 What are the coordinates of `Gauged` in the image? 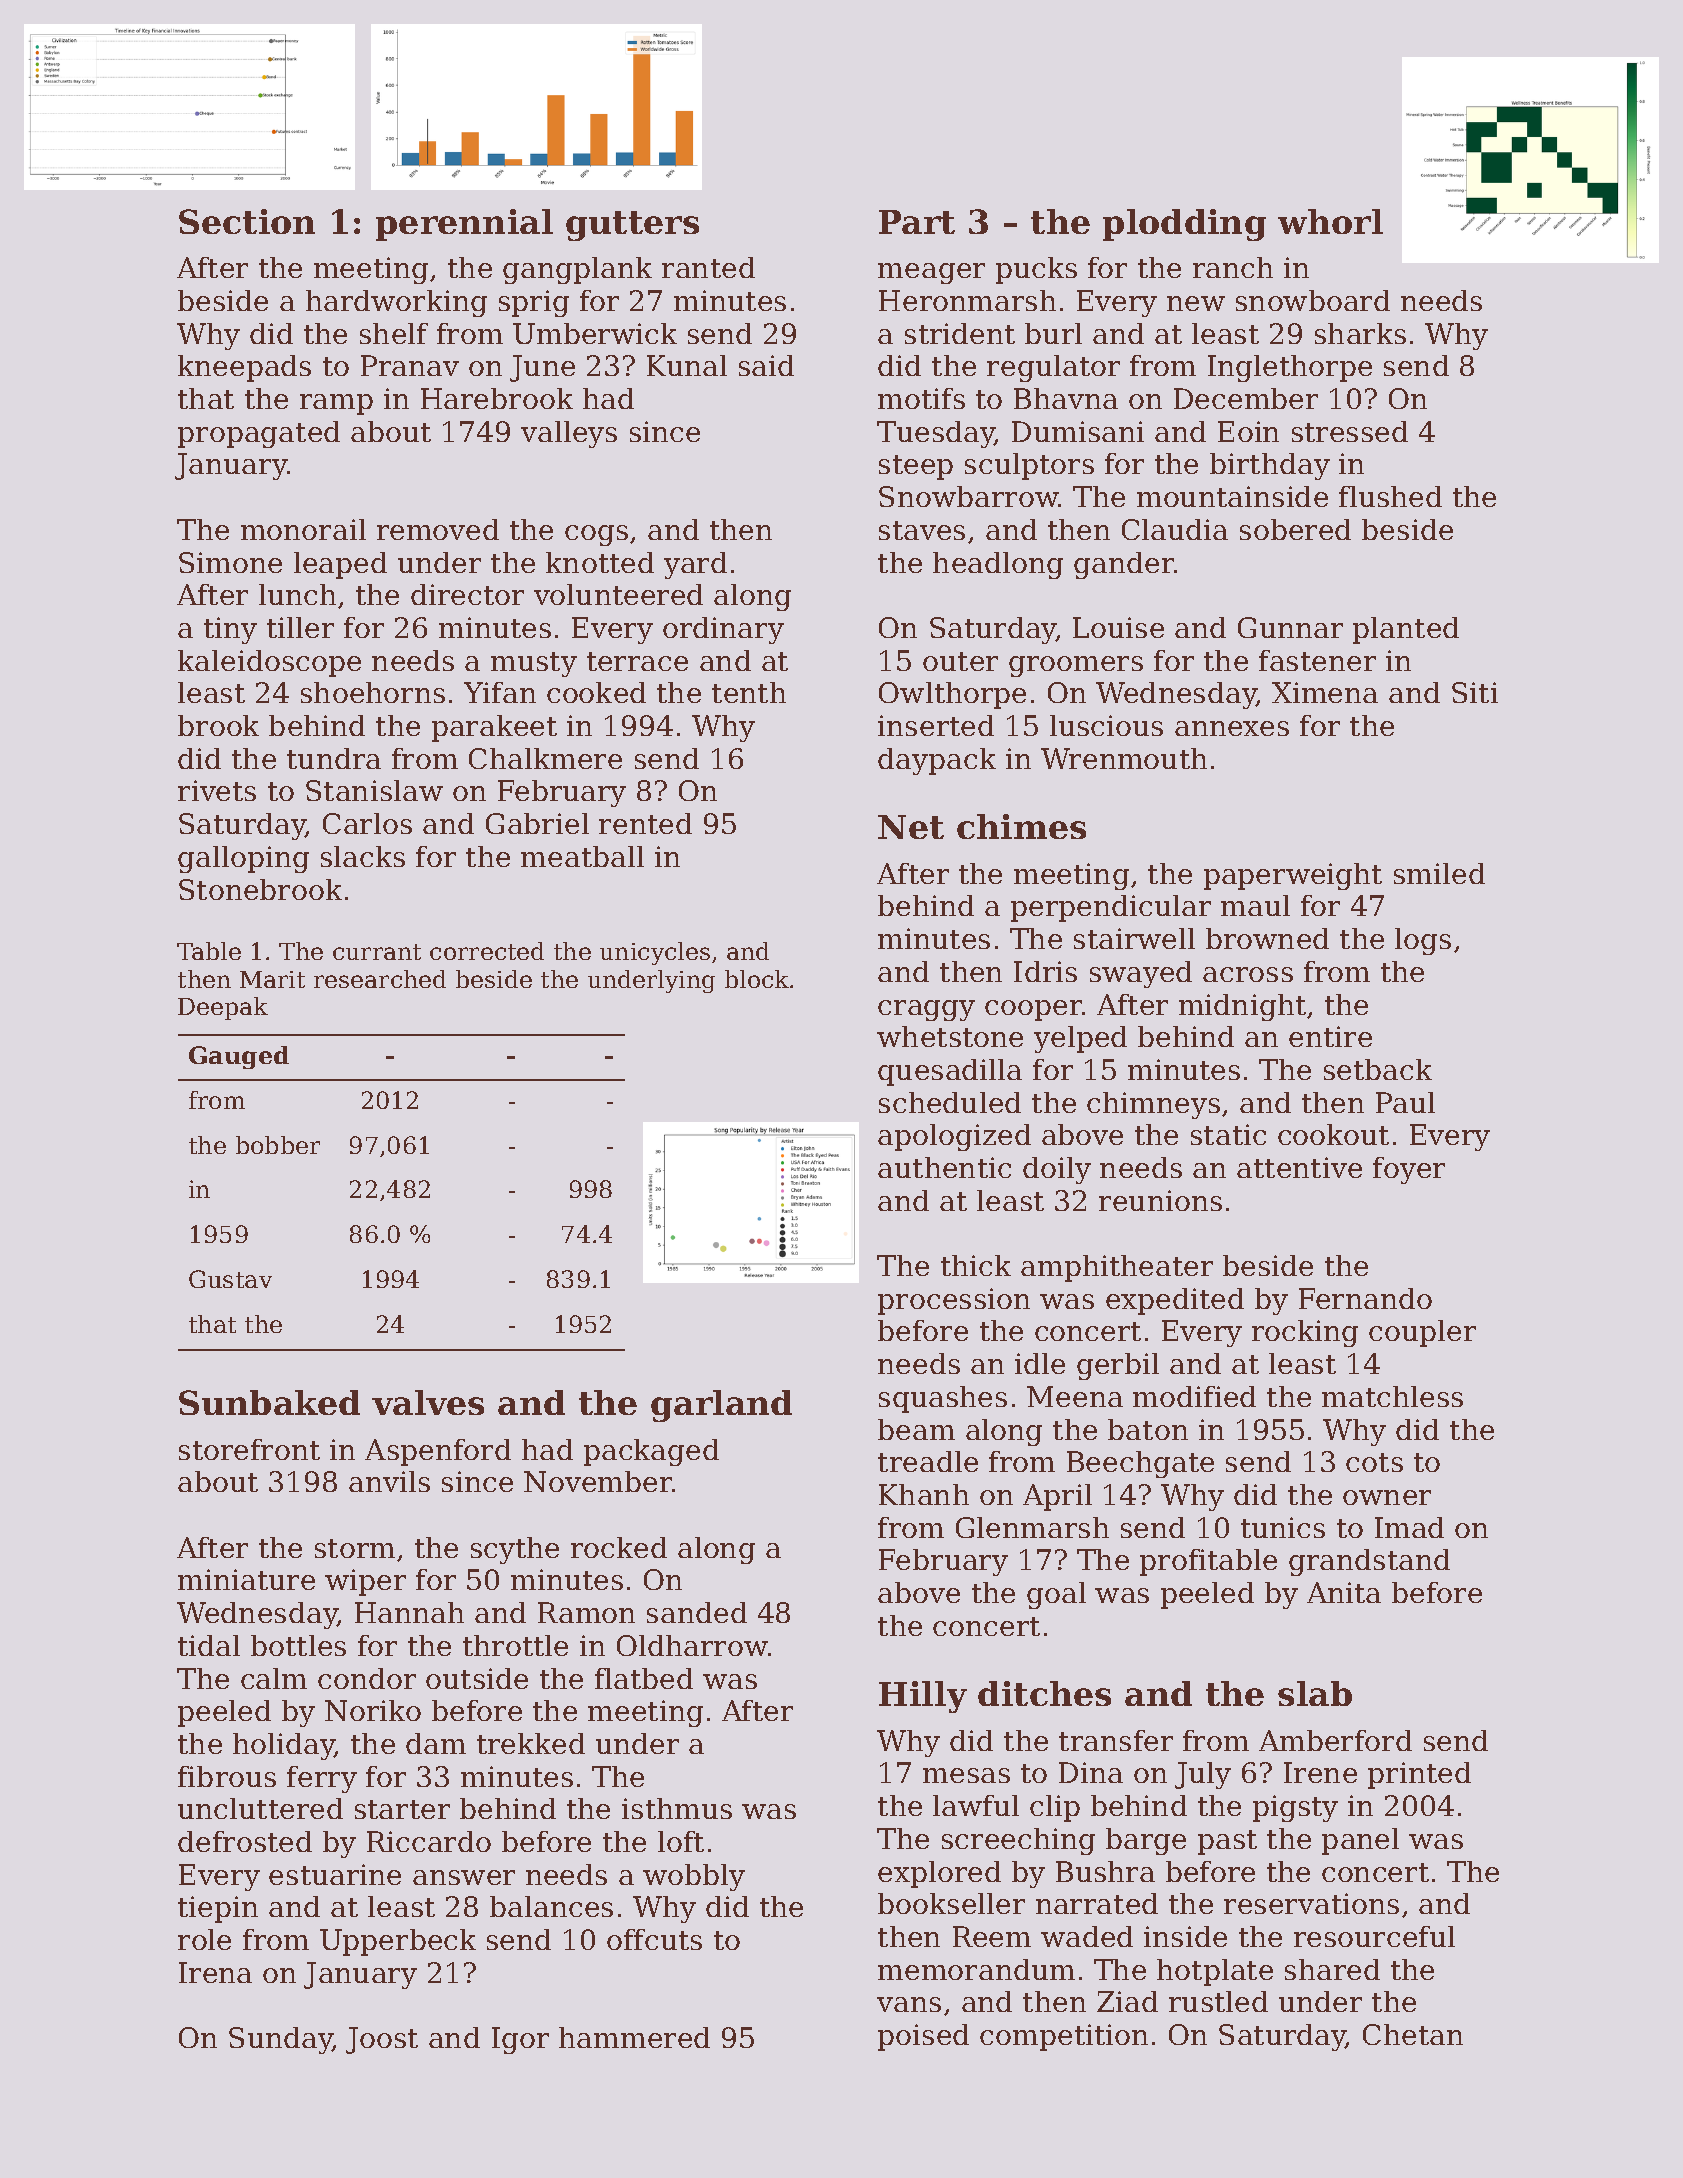 It's located at (239, 1057).
